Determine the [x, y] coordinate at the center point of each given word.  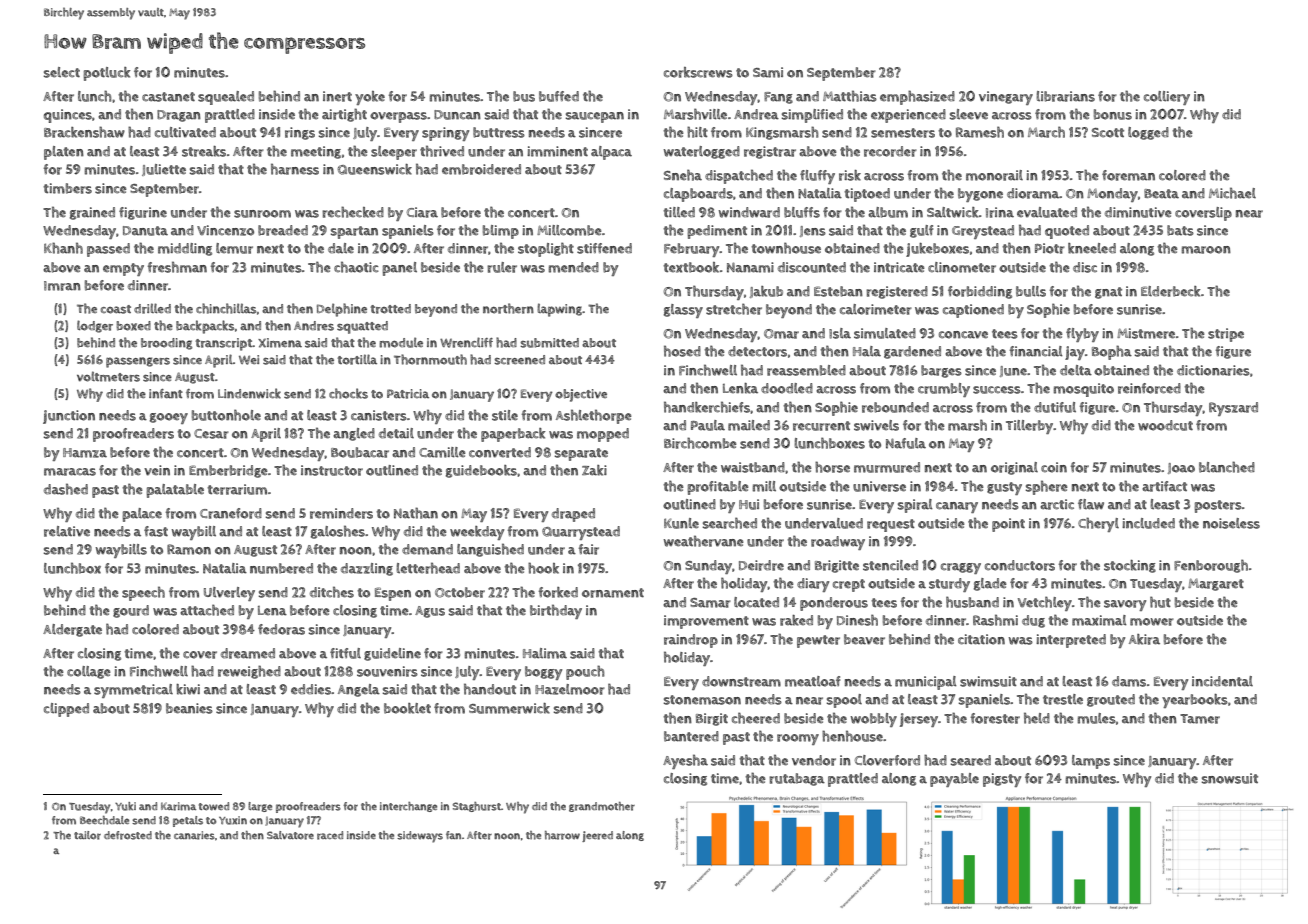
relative [67, 531]
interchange [408, 807]
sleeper [394, 153]
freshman [177, 267]
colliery [1167, 98]
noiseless [1231, 523]
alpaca [611, 153]
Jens [813, 231]
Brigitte [837, 566]
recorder [890, 151]
